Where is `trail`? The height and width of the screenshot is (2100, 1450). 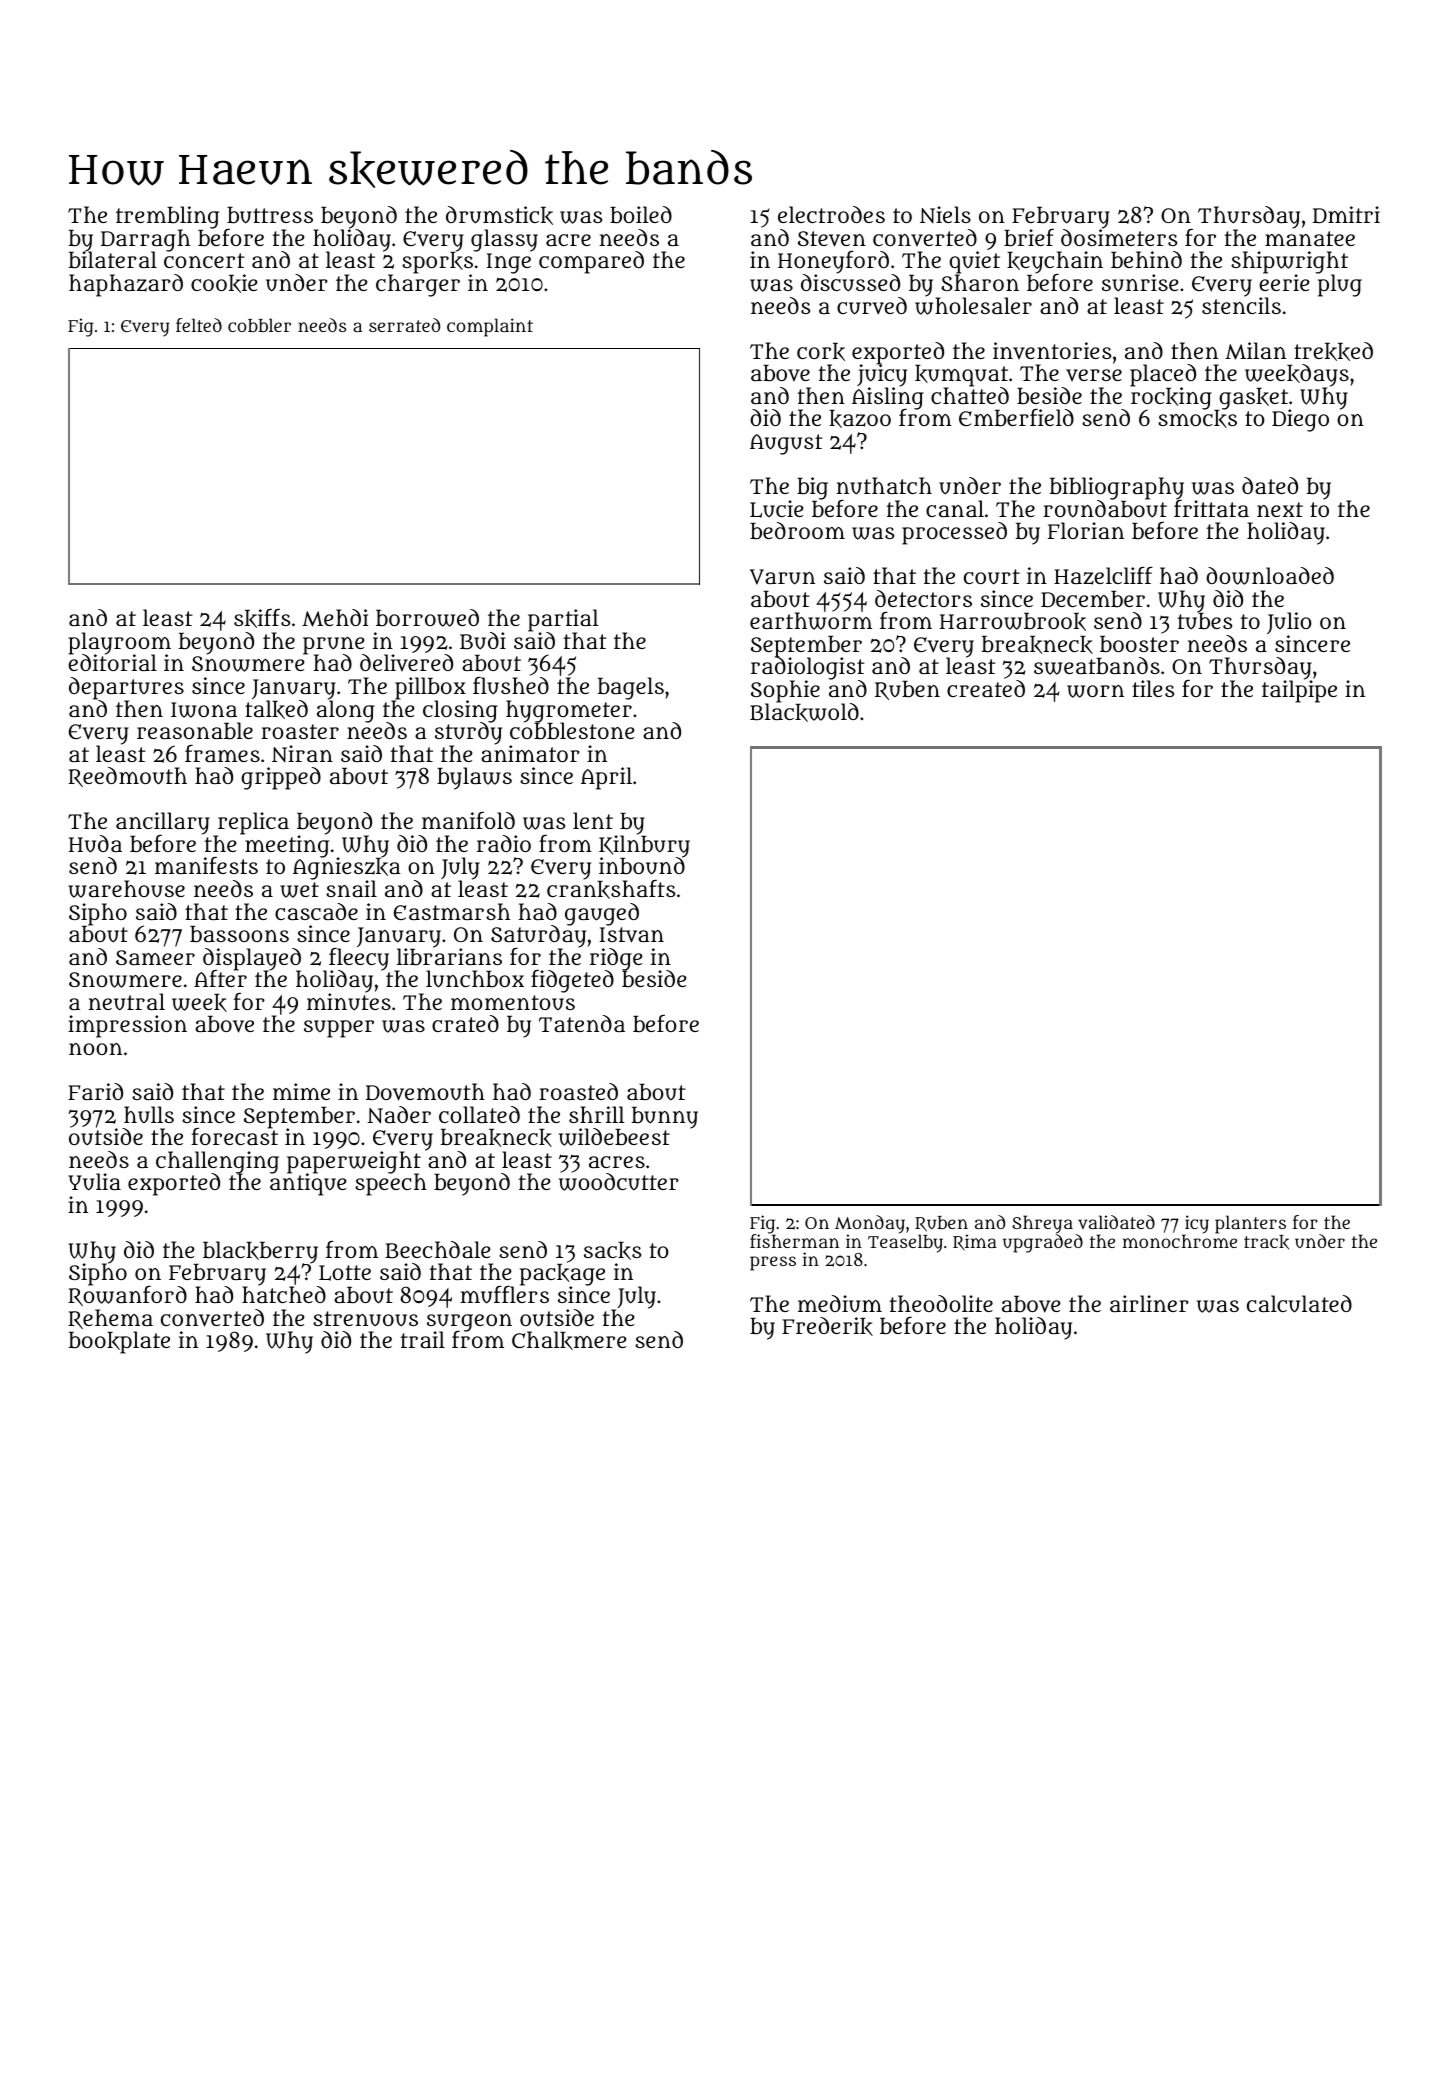 trail is located at coordinates (423, 1339).
